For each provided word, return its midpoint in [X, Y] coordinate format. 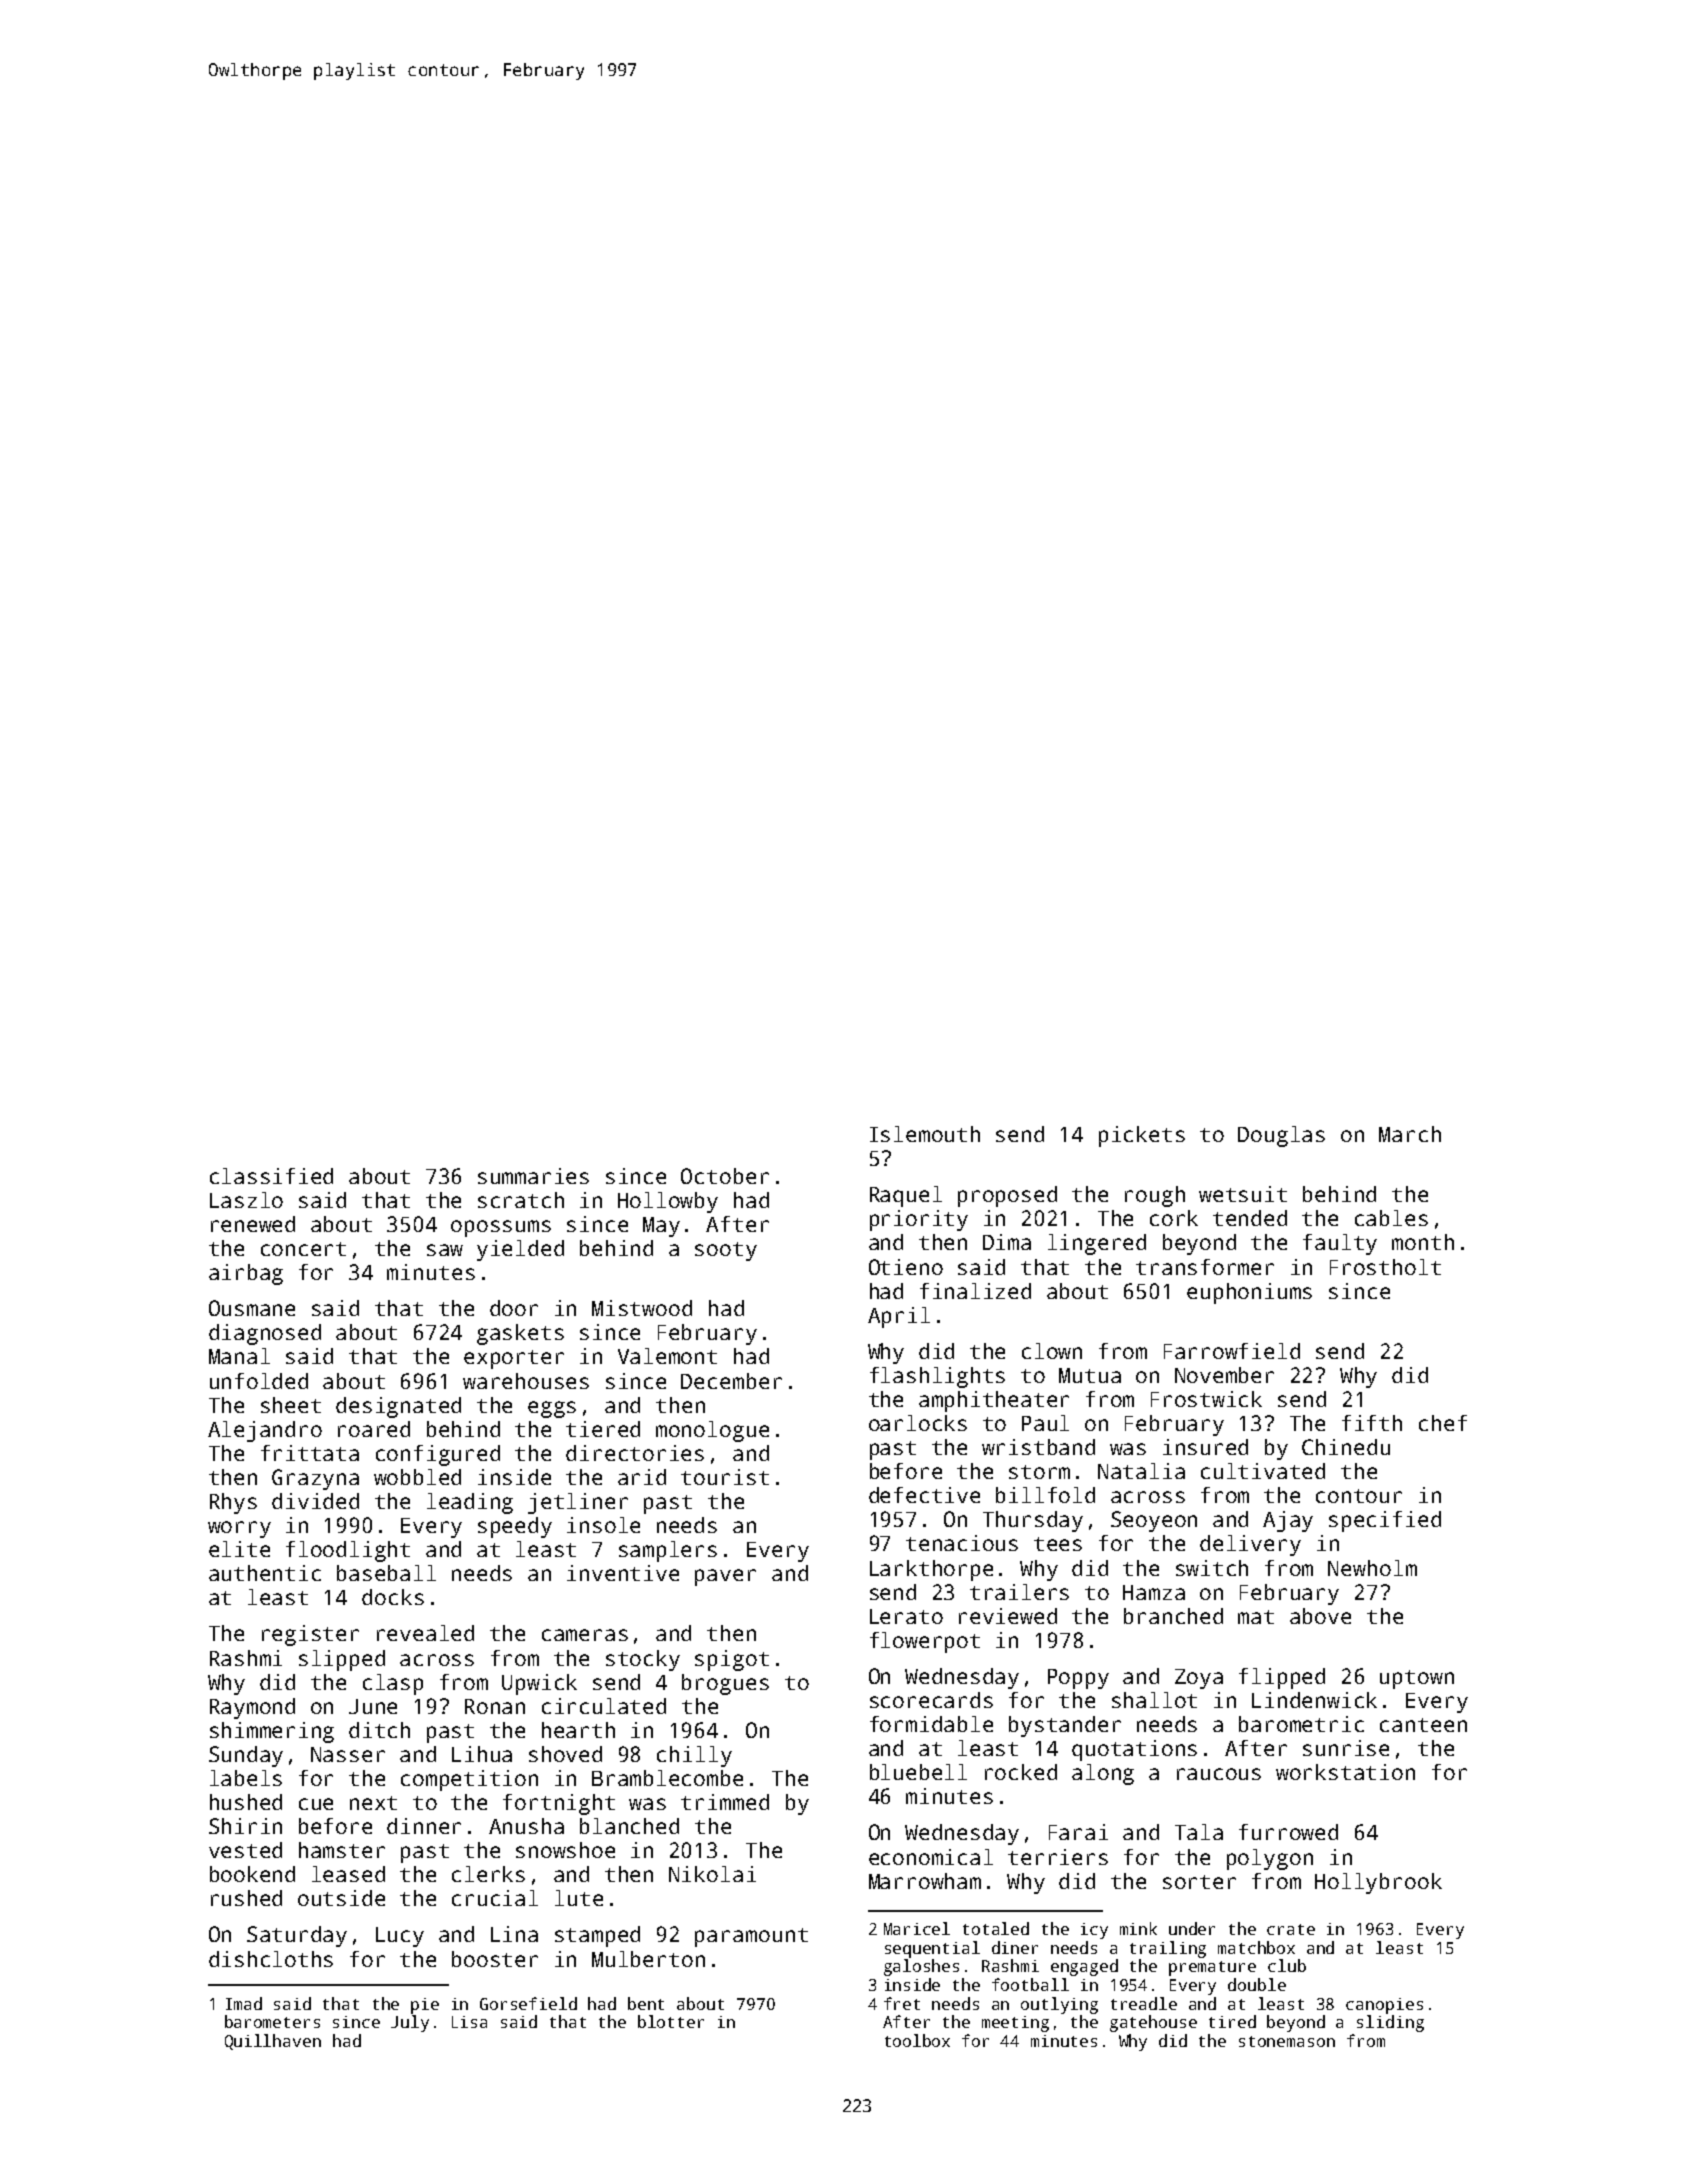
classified [271, 1176]
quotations [1134, 1750]
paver [725, 1577]
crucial [495, 1898]
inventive [623, 1573]
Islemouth [925, 1134]
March [1410, 1134]
